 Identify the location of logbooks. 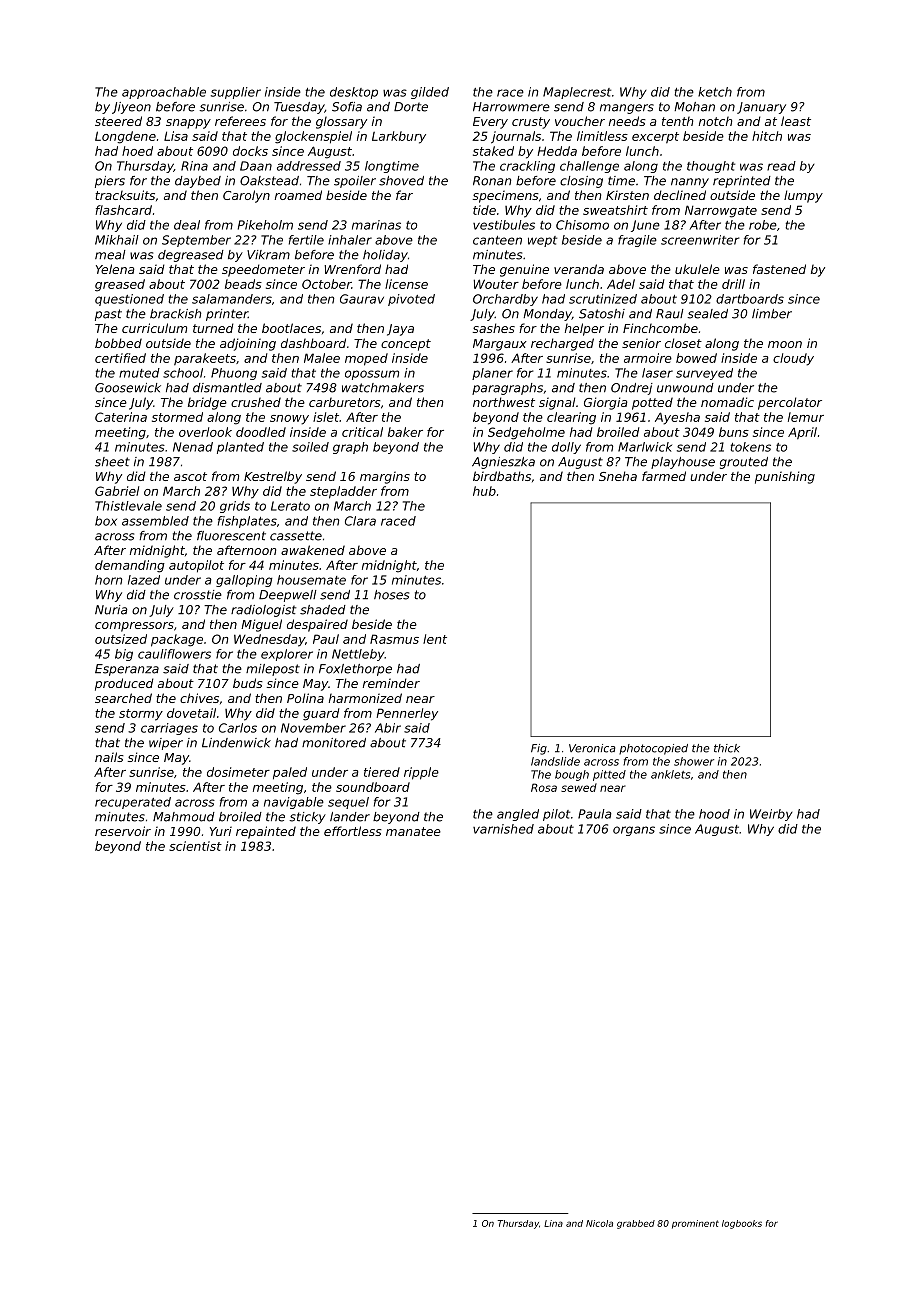
(742, 1224).
